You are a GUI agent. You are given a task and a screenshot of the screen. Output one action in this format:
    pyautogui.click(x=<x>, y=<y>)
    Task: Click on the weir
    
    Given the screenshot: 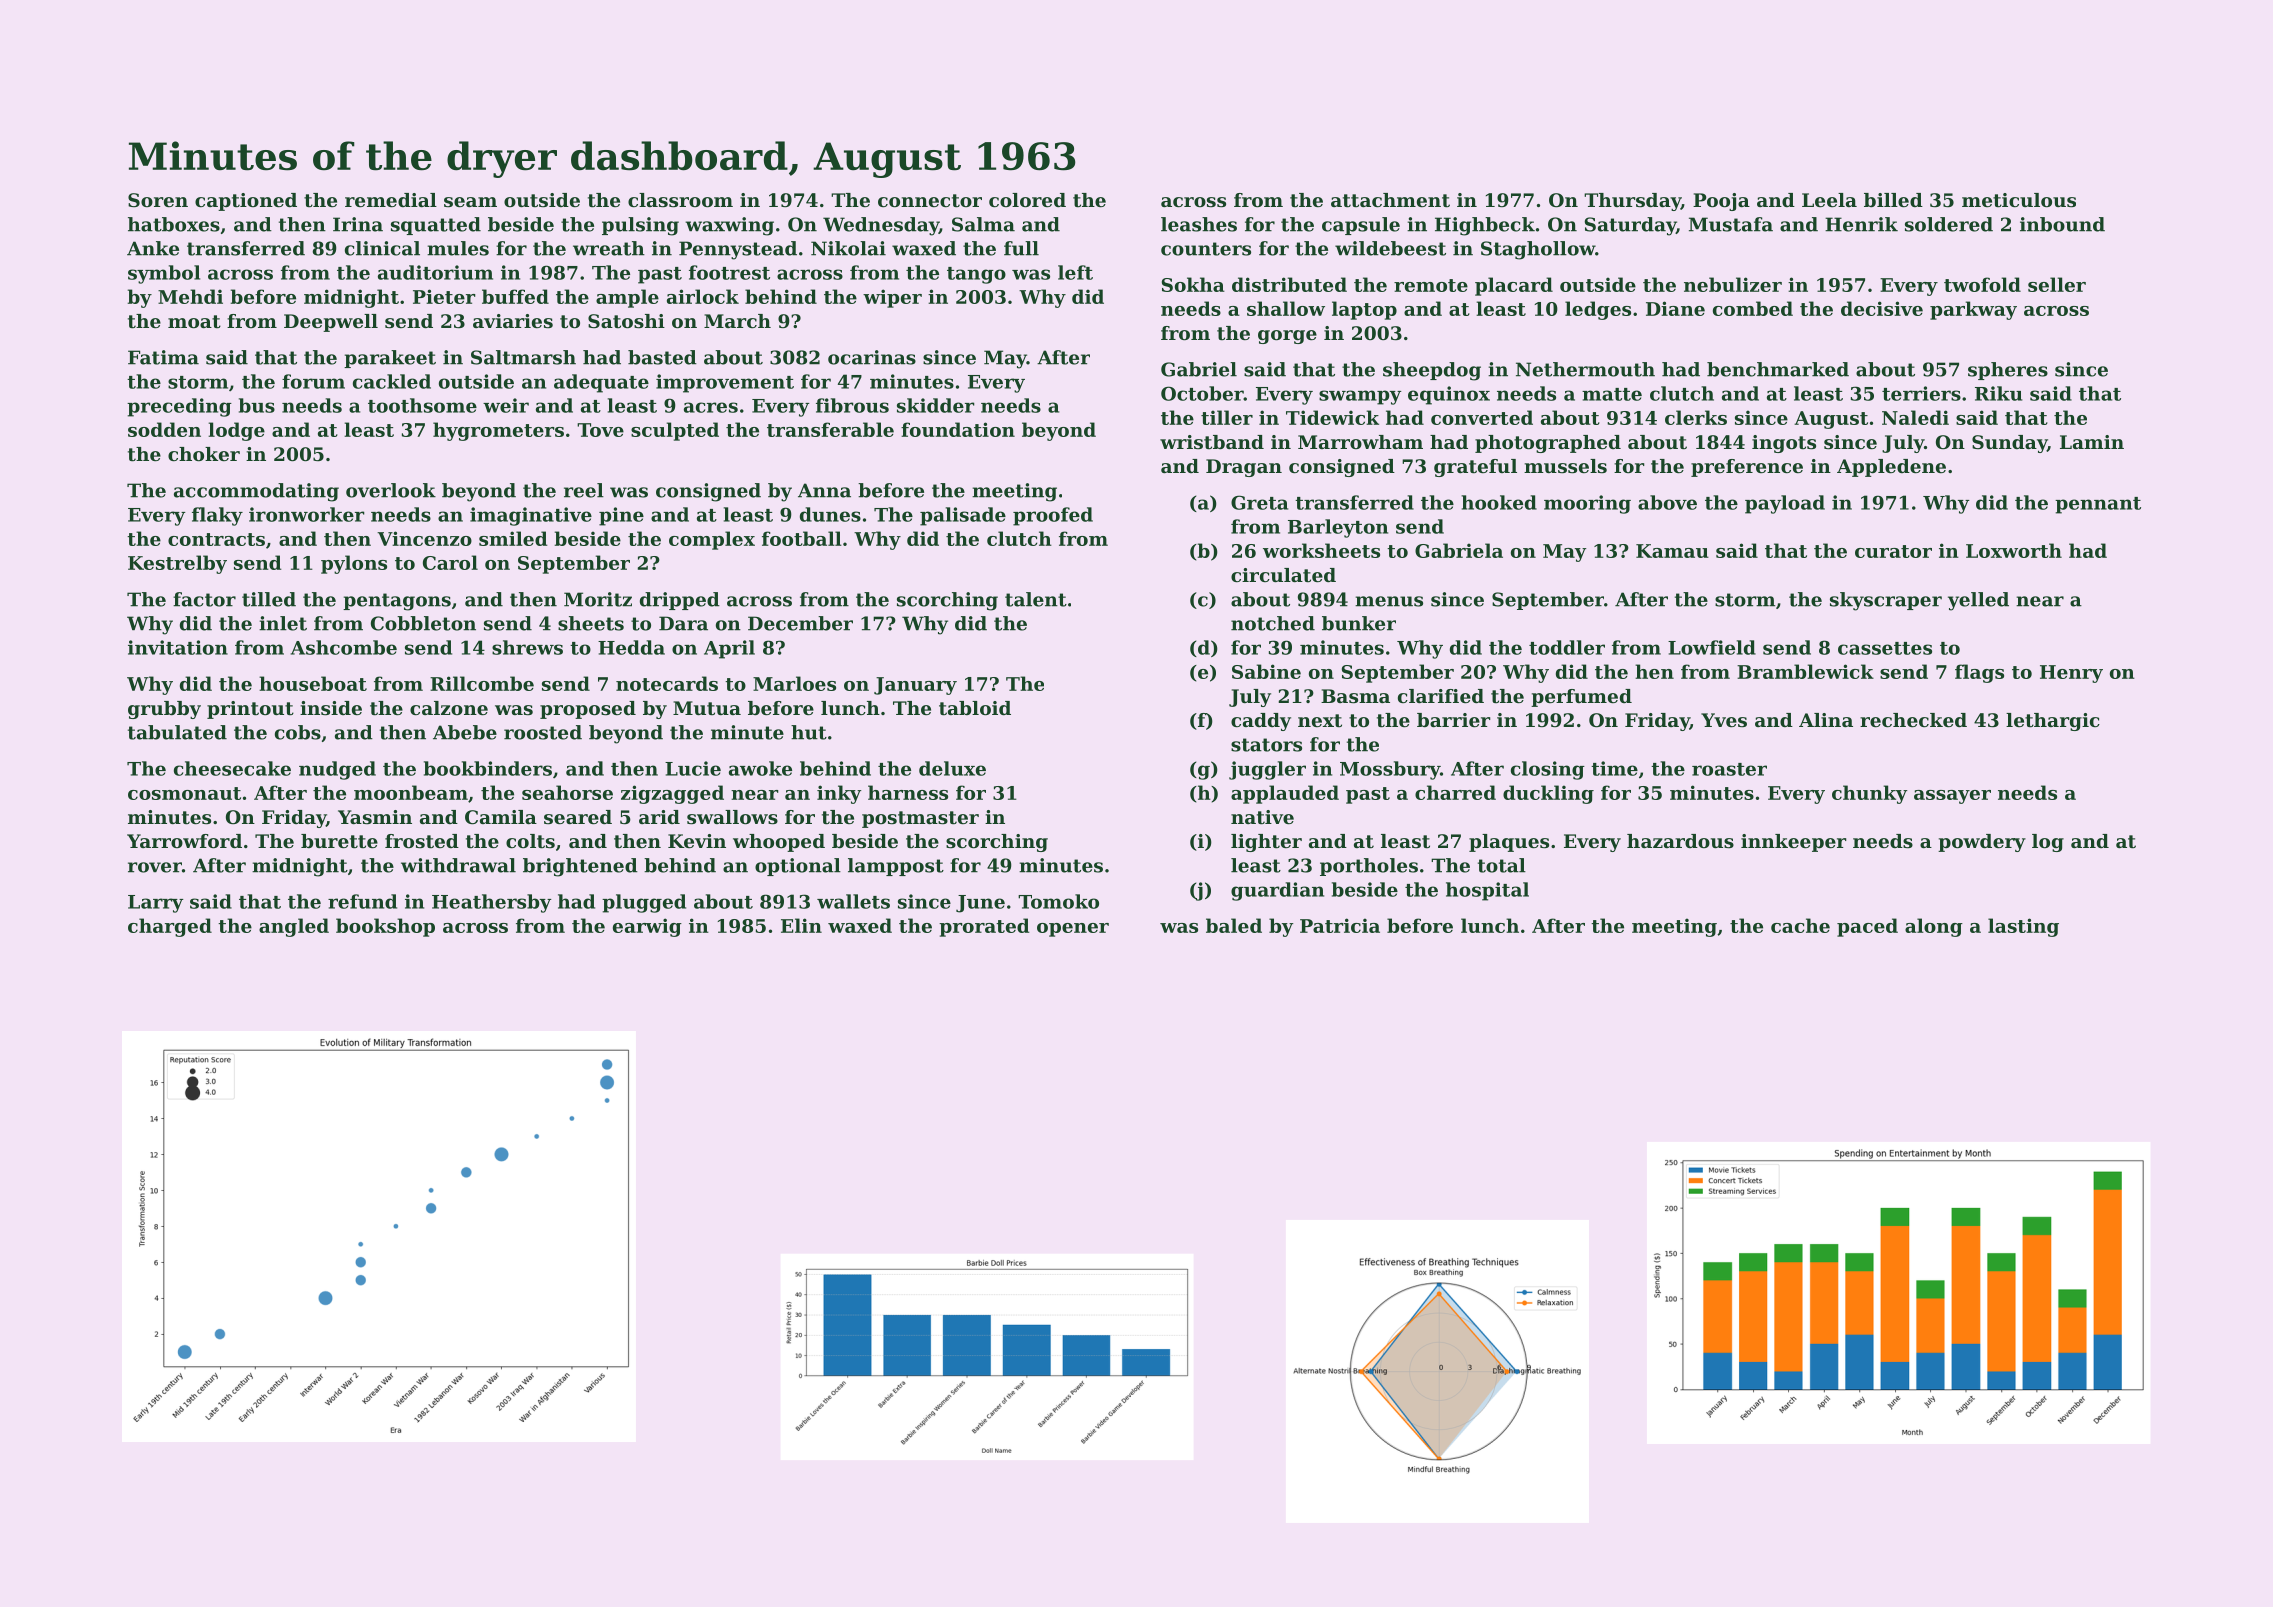 What is the action you would take?
    pyautogui.click(x=506, y=405)
